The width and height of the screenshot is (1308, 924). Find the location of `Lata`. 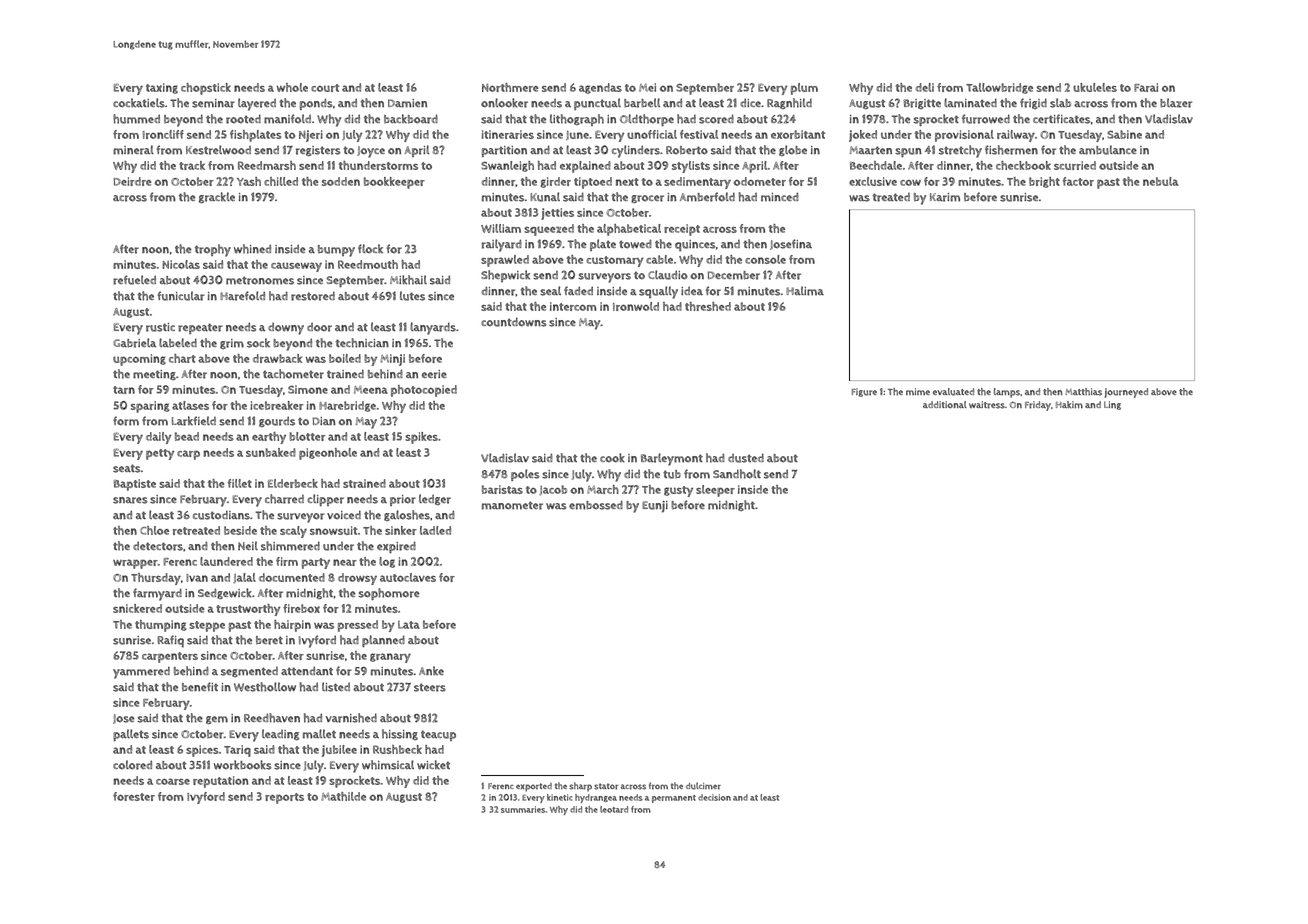

Lata is located at coordinates (409, 625).
